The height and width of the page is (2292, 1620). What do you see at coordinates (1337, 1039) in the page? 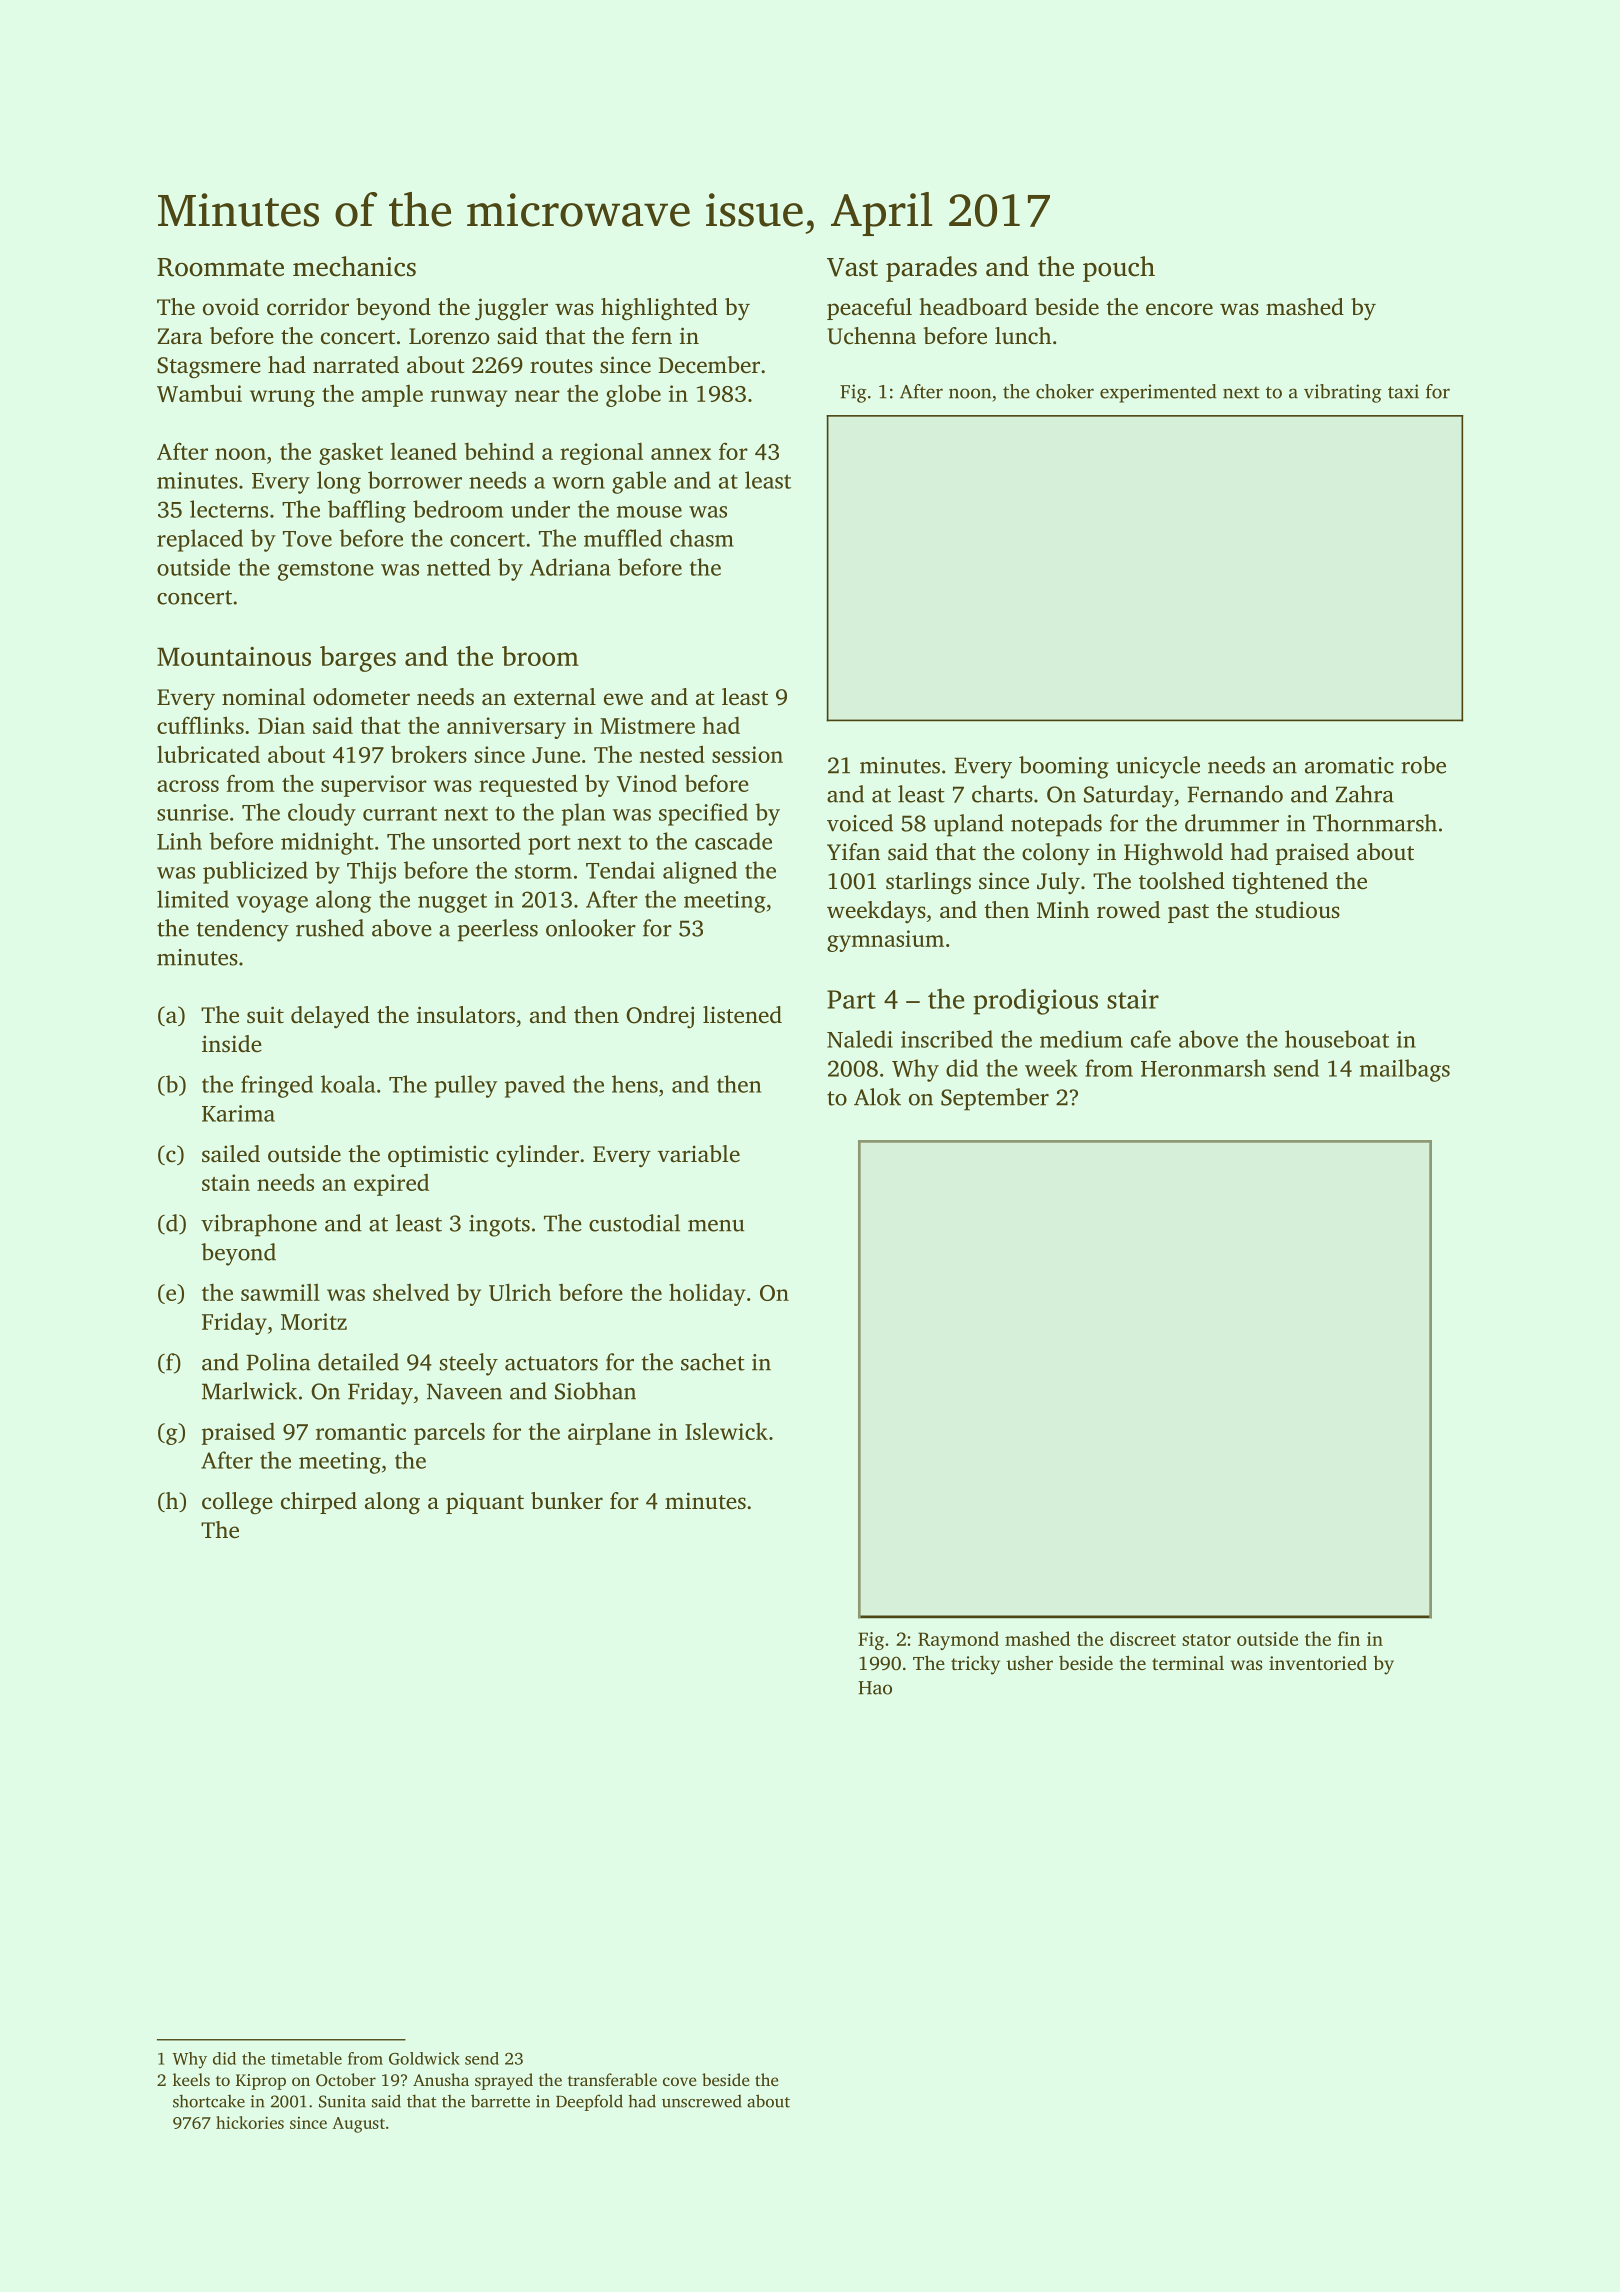
I see `houseboat` at bounding box center [1337, 1039].
